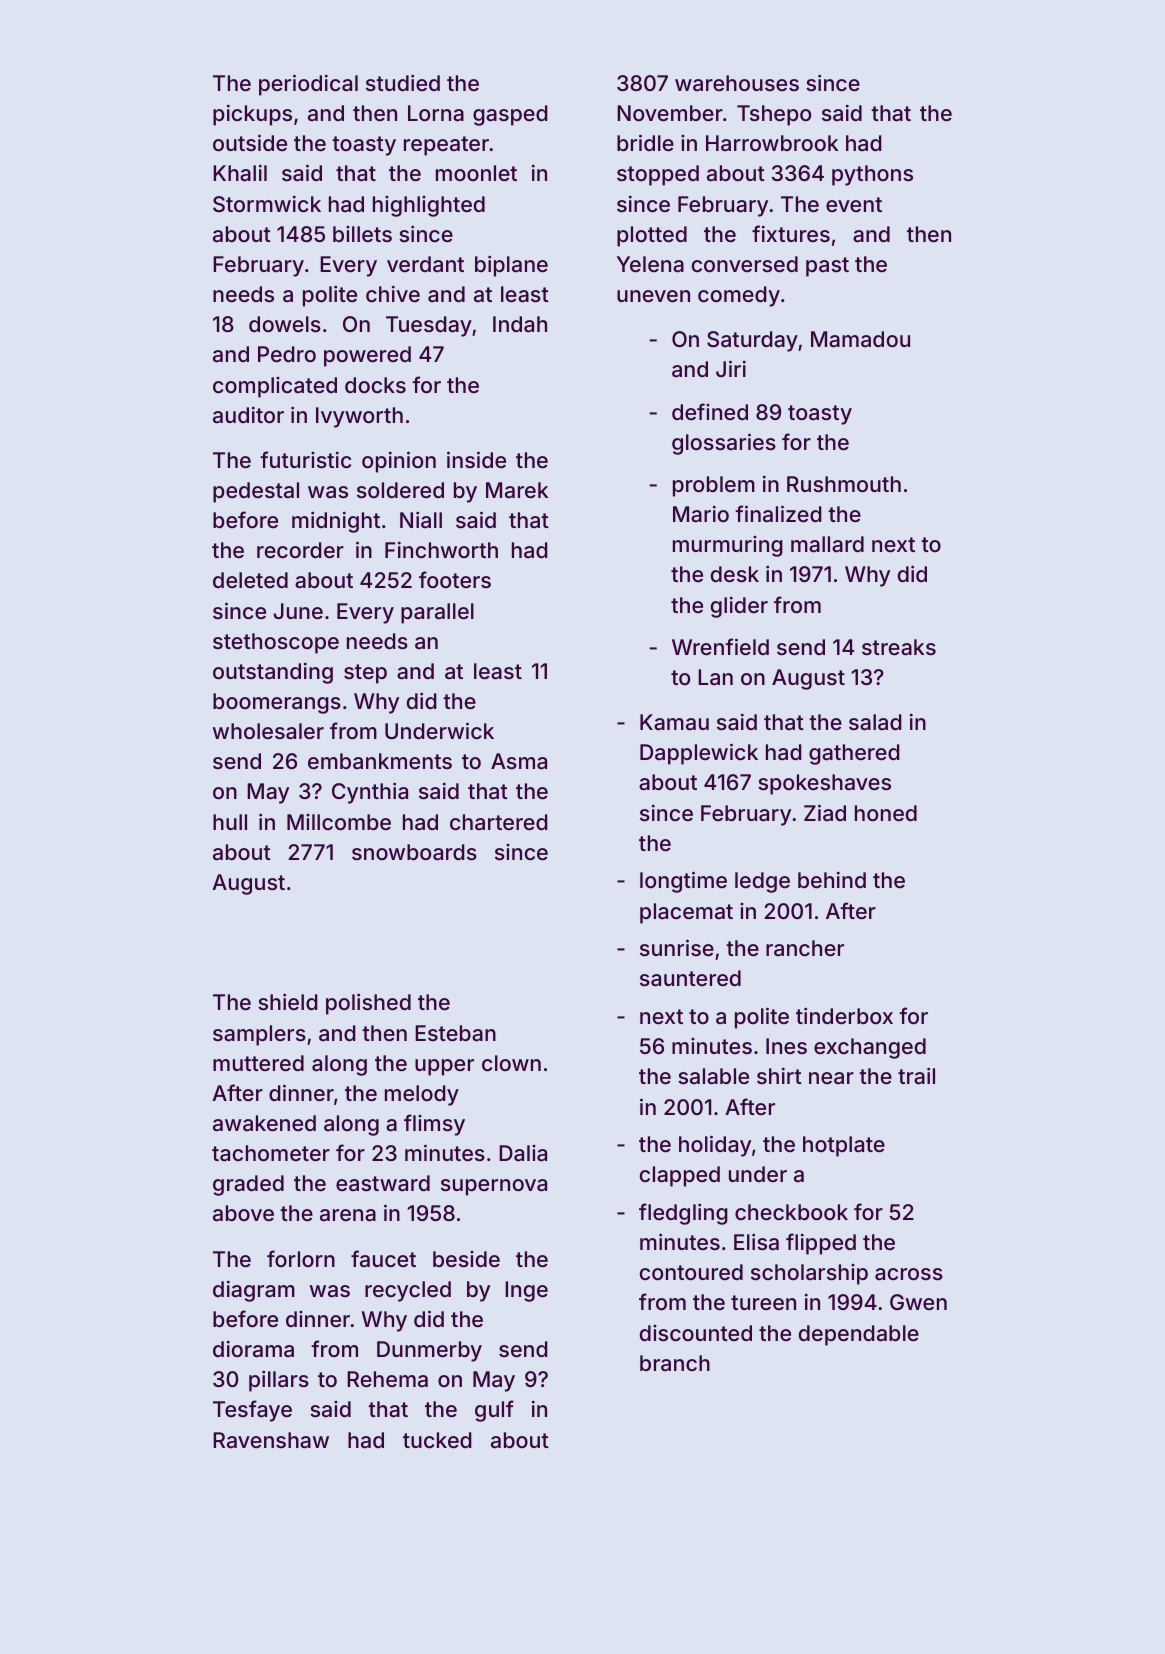 The height and width of the screenshot is (1654, 1165). I want to click on Stormwick, so click(267, 204).
